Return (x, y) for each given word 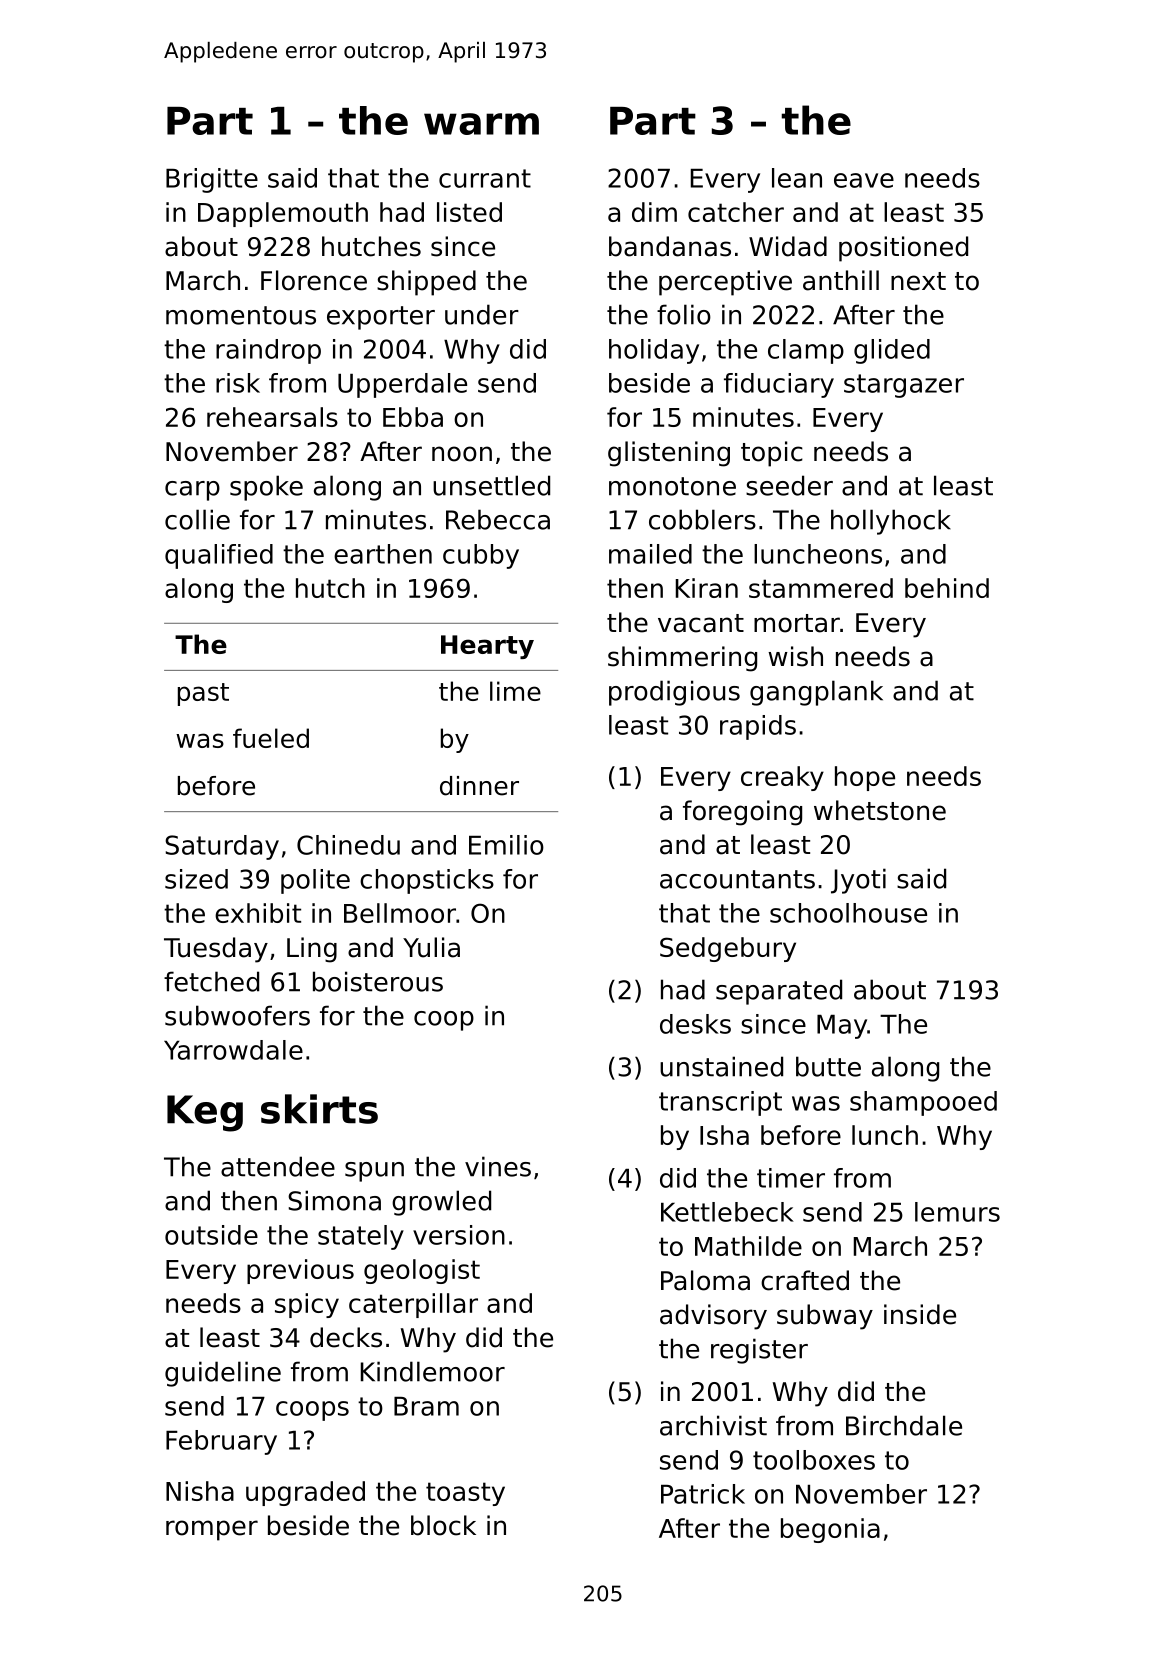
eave (864, 180)
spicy (307, 1305)
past (203, 694)
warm (481, 124)
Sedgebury (728, 949)
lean (797, 178)
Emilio (506, 845)
